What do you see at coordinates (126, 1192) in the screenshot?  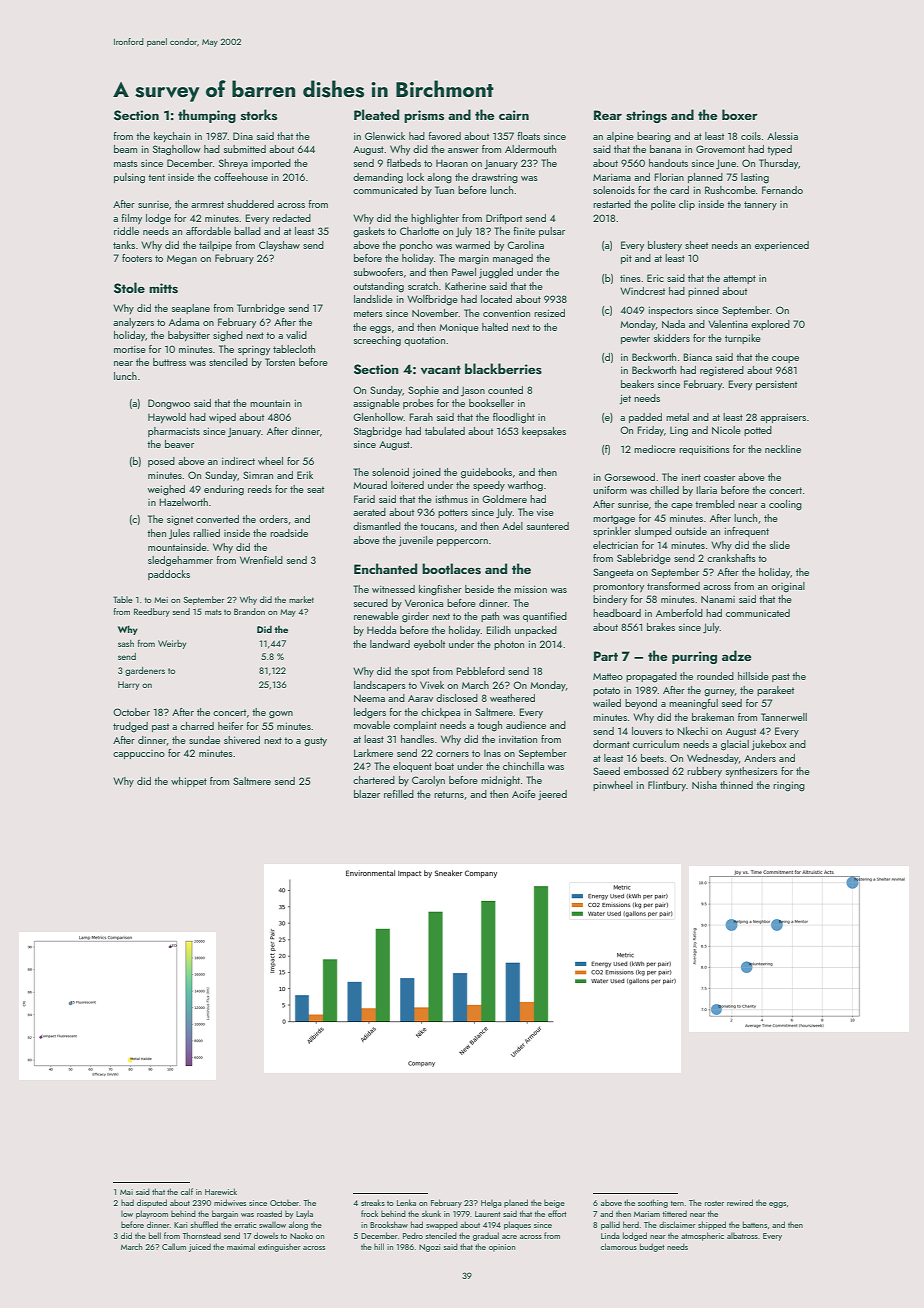 I see `Mai` at bounding box center [126, 1192].
